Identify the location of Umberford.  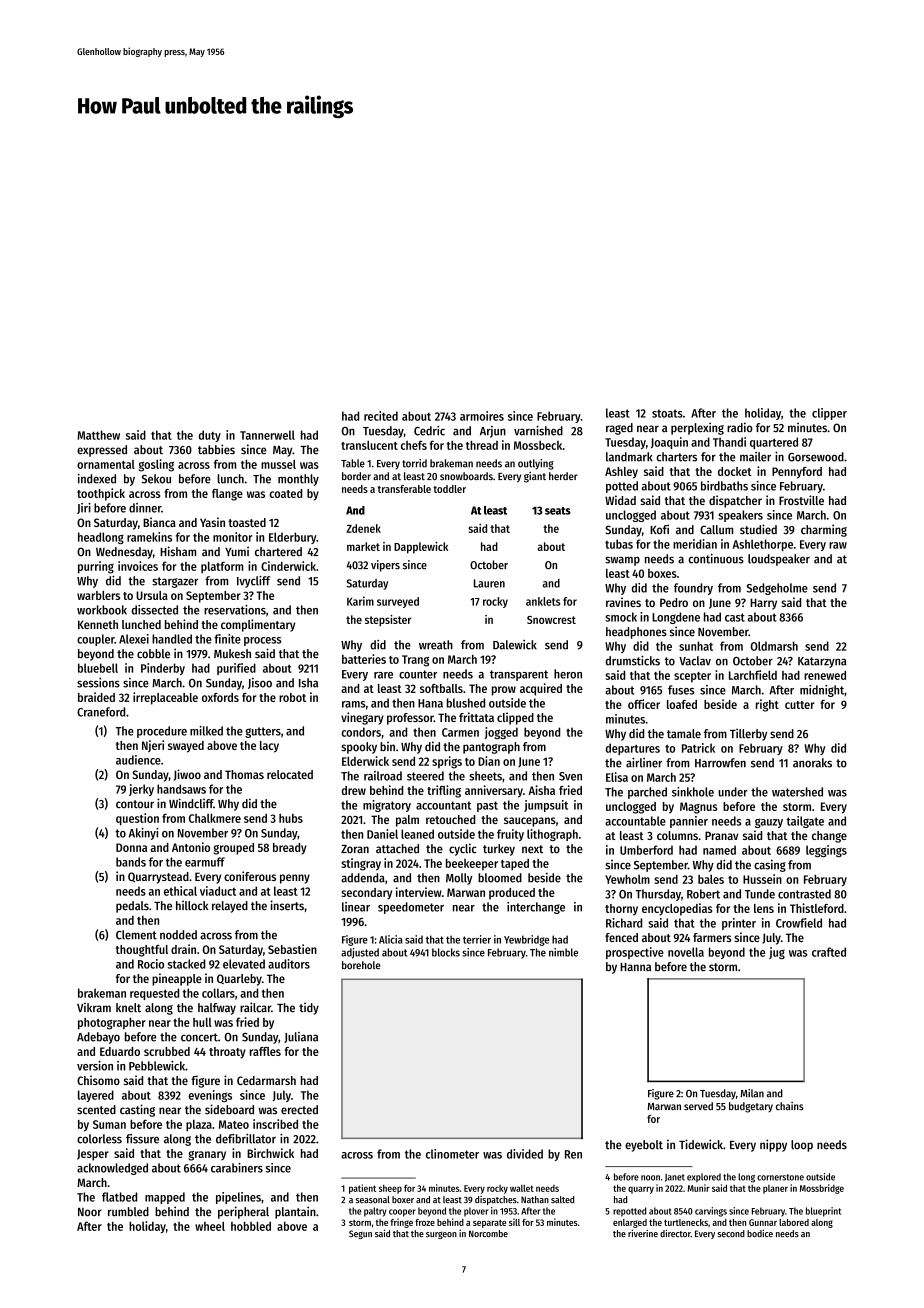
(646, 850).
